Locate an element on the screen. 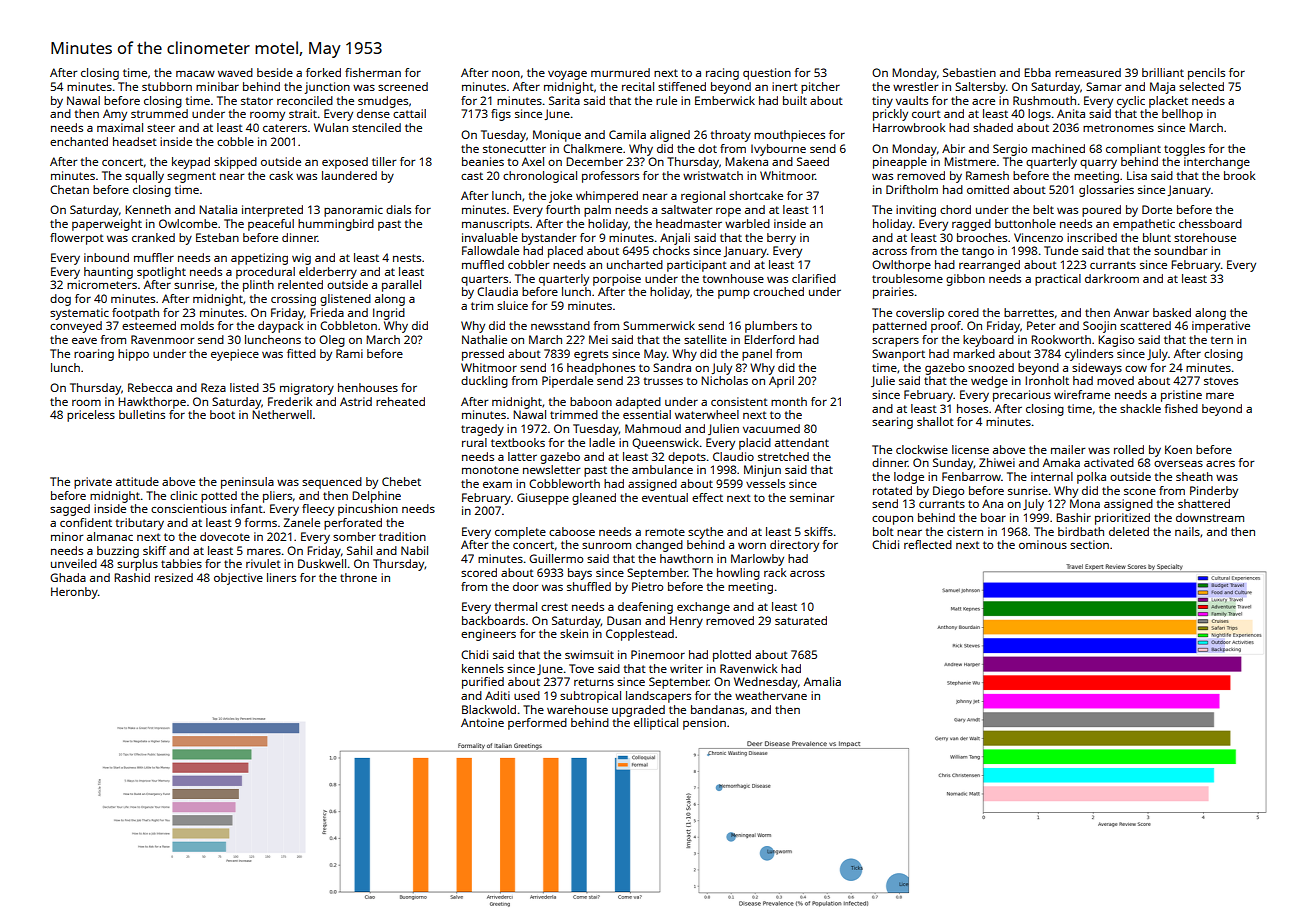  bellhop is located at coordinates (1182, 115).
